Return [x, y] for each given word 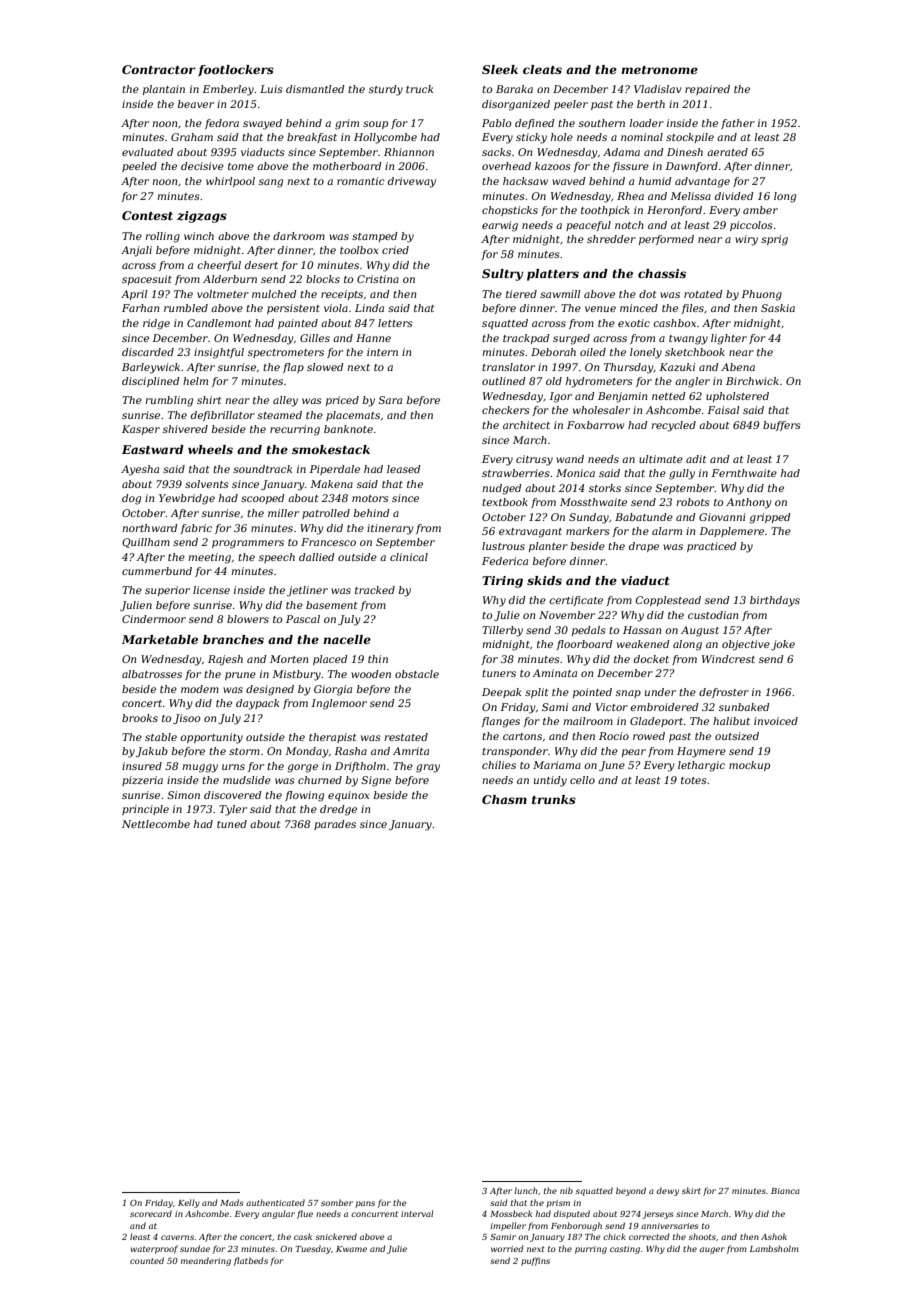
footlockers [236, 70]
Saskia [778, 308]
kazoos [553, 166]
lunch [525, 1190]
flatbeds [251, 1261]
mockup [749, 766]
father [738, 124]
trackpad [526, 339]
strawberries [516, 473]
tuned [232, 824]
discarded [148, 352]
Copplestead [668, 601]
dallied [317, 557]
